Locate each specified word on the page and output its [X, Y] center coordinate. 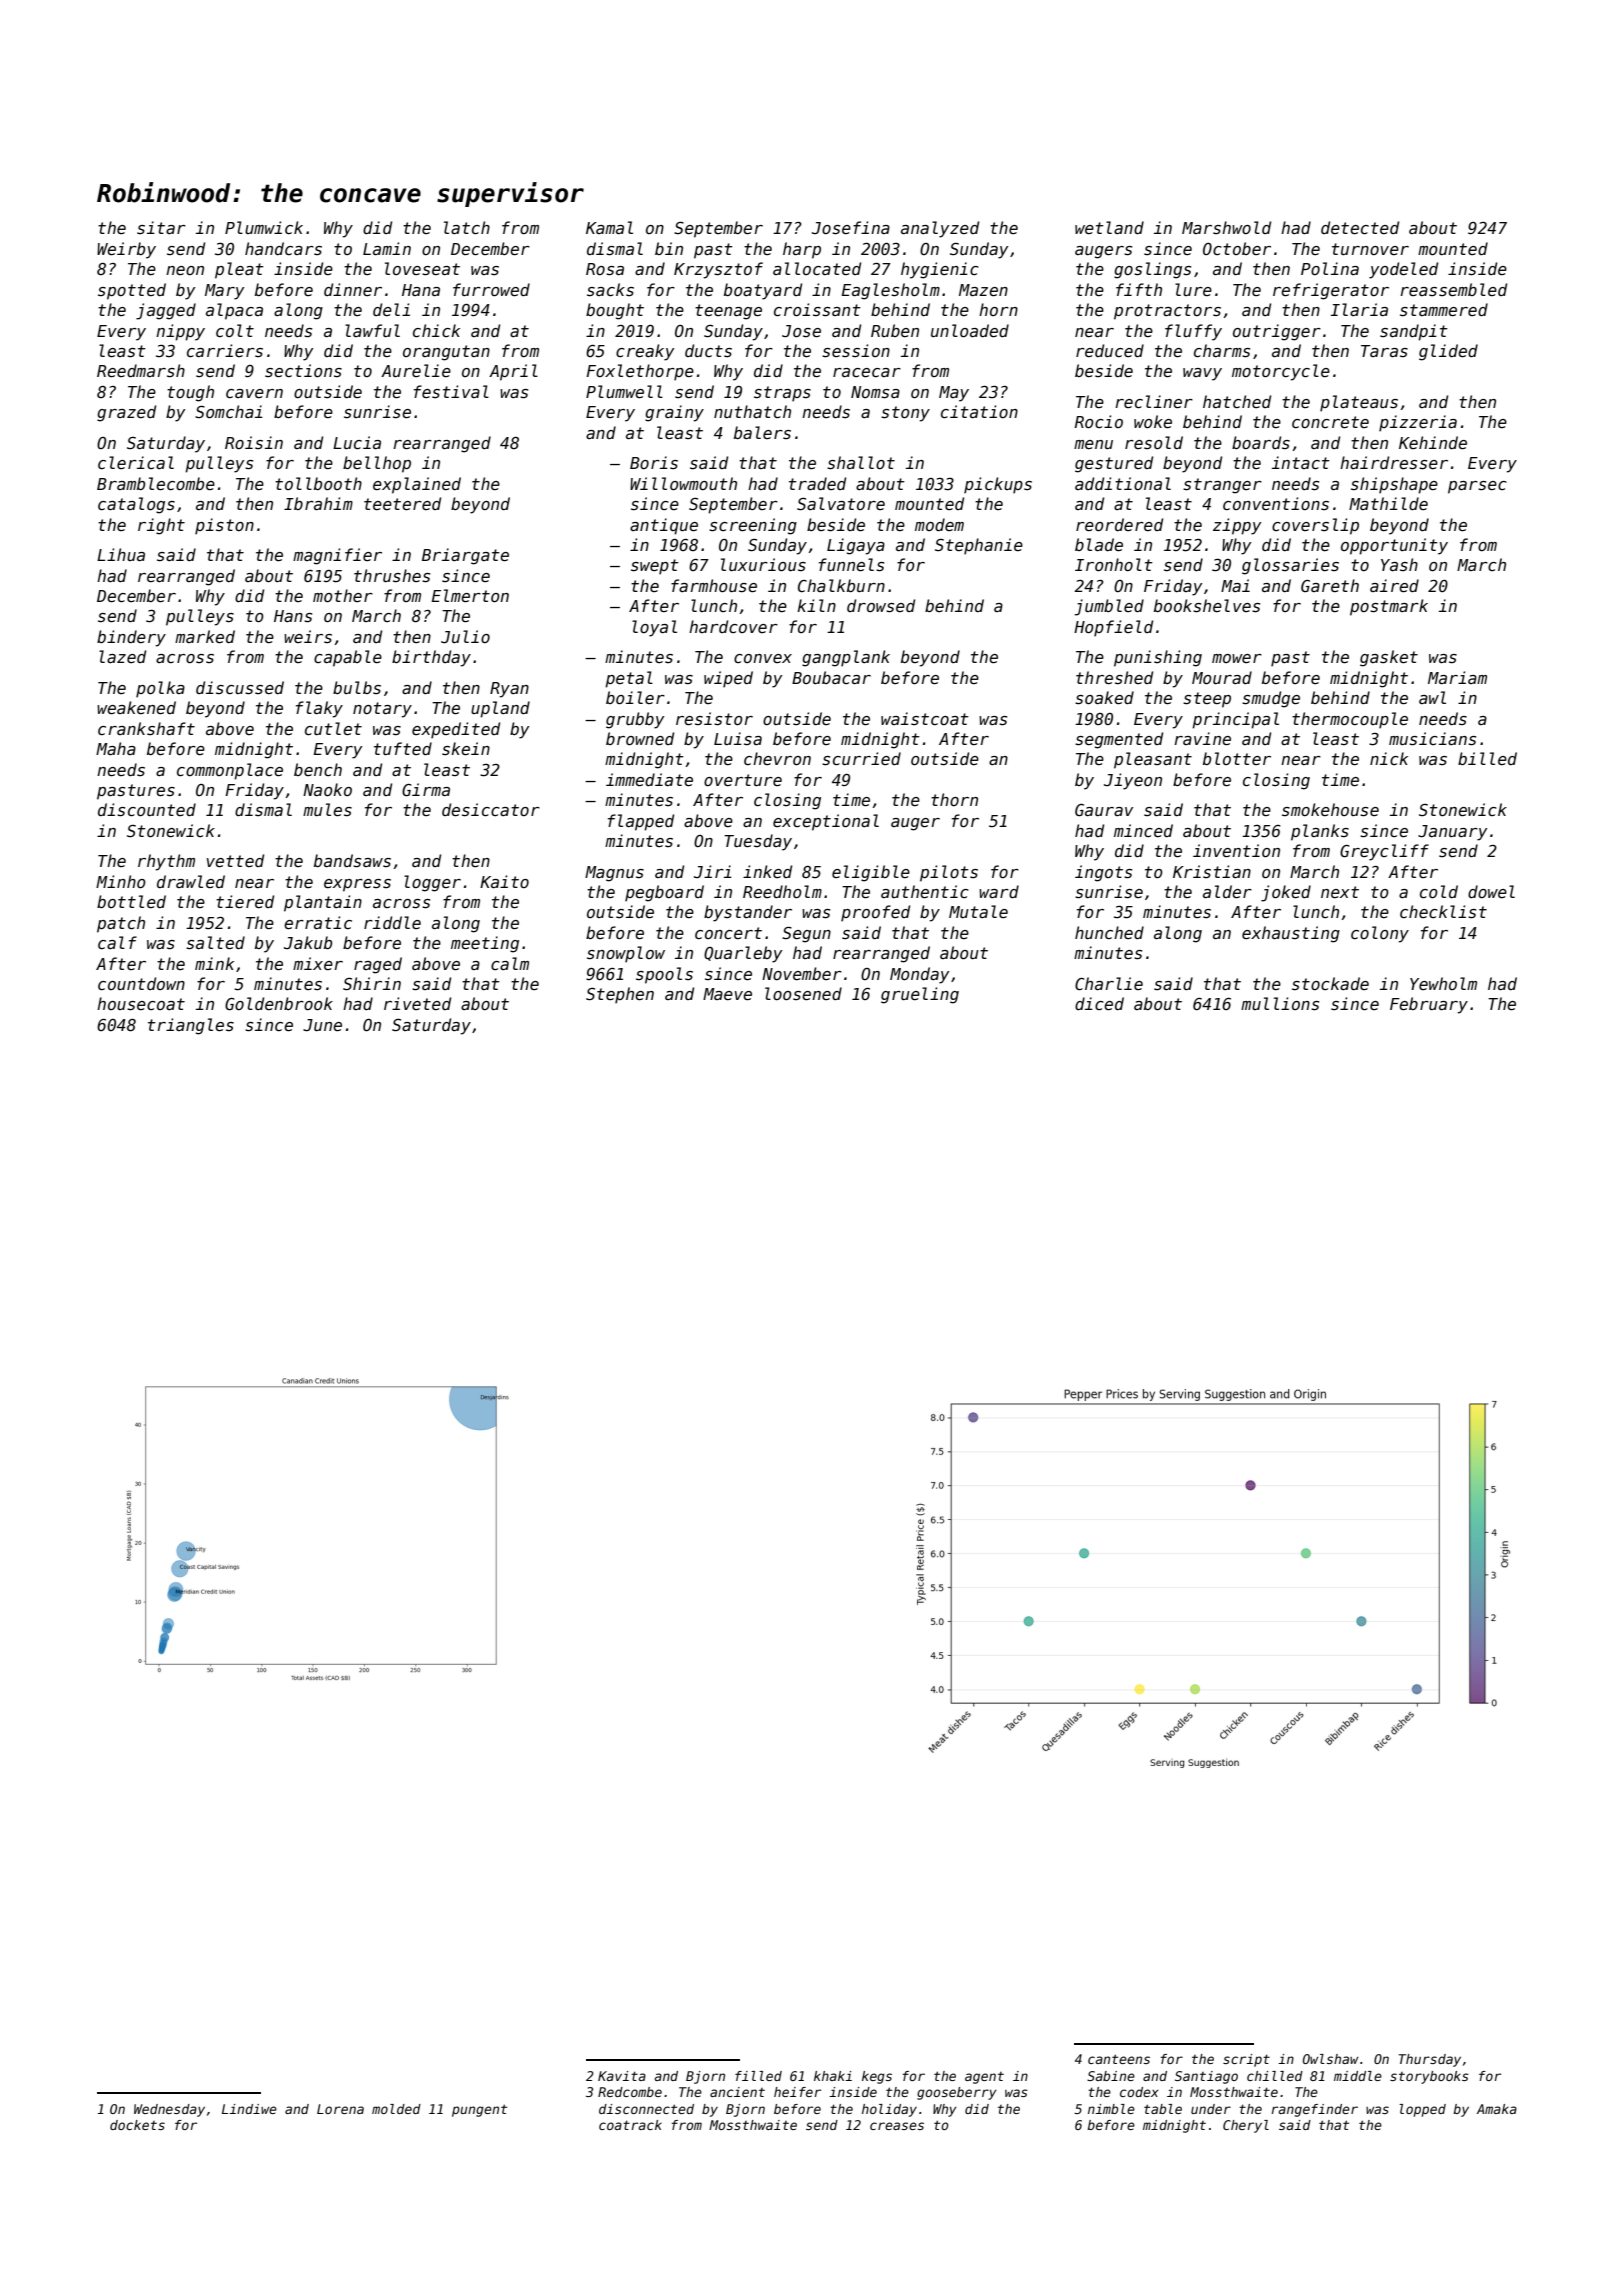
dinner [353, 289]
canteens [1119, 2059]
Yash [1399, 564]
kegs [877, 2077]
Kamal [609, 227]
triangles [191, 1026]
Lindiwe [249, 2109]
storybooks [1429, 2077]
